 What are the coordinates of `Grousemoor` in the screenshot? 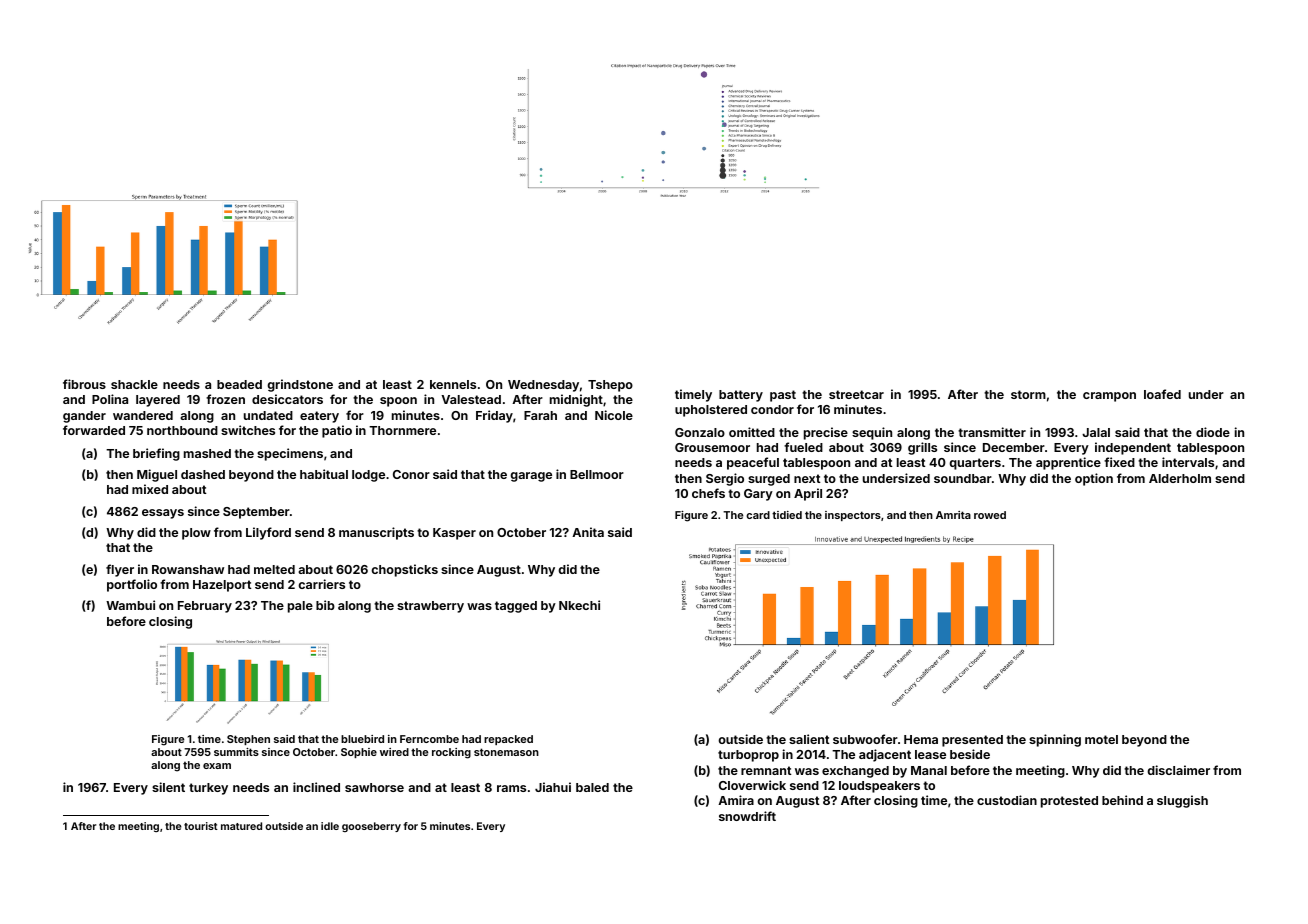 It's located at (712, 447).
